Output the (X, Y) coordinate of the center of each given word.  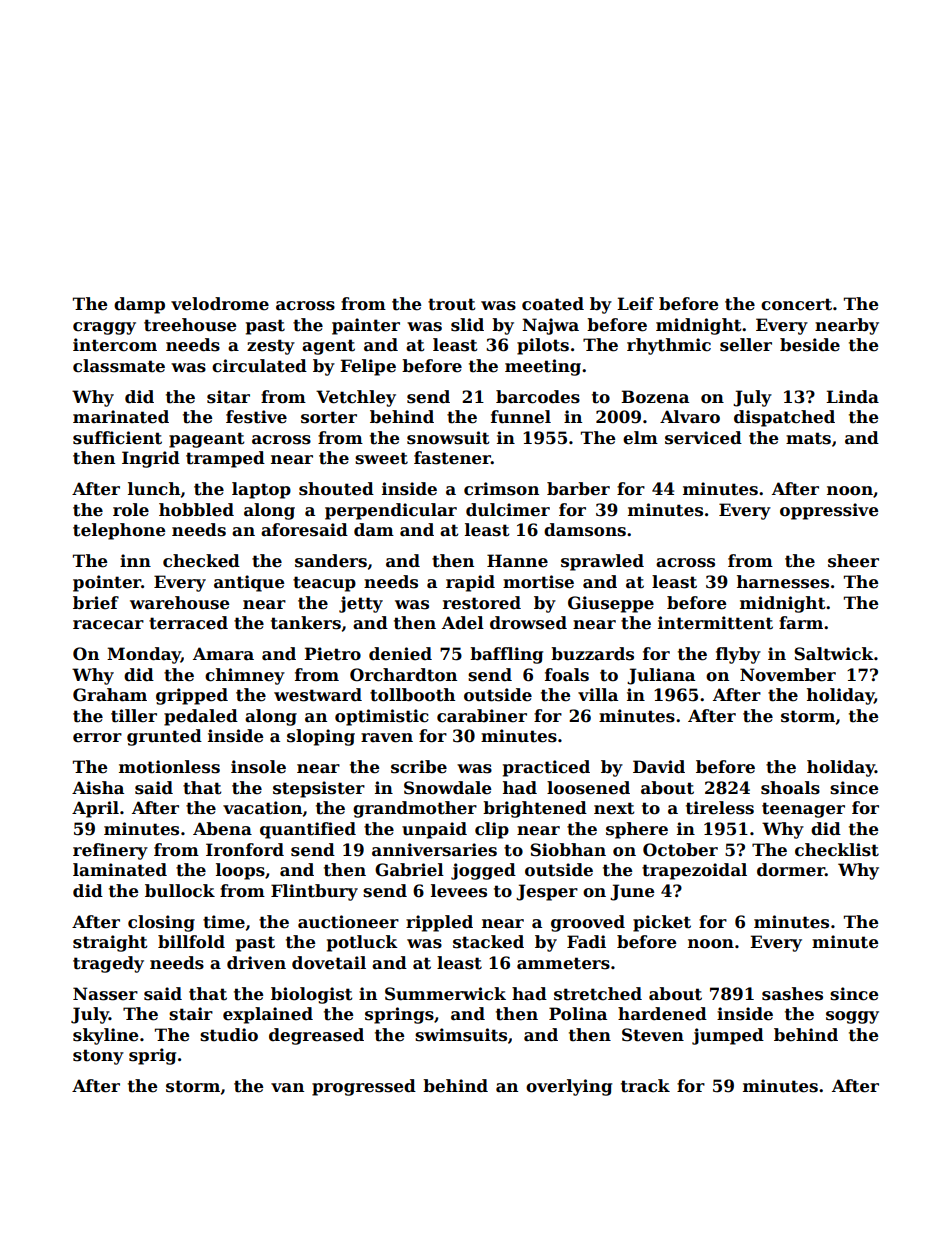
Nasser (105, 994)
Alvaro (690, 417)
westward (318, 695)
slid (467, 325)
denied (400, 654)
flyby (738, 655)
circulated (259, 366)
